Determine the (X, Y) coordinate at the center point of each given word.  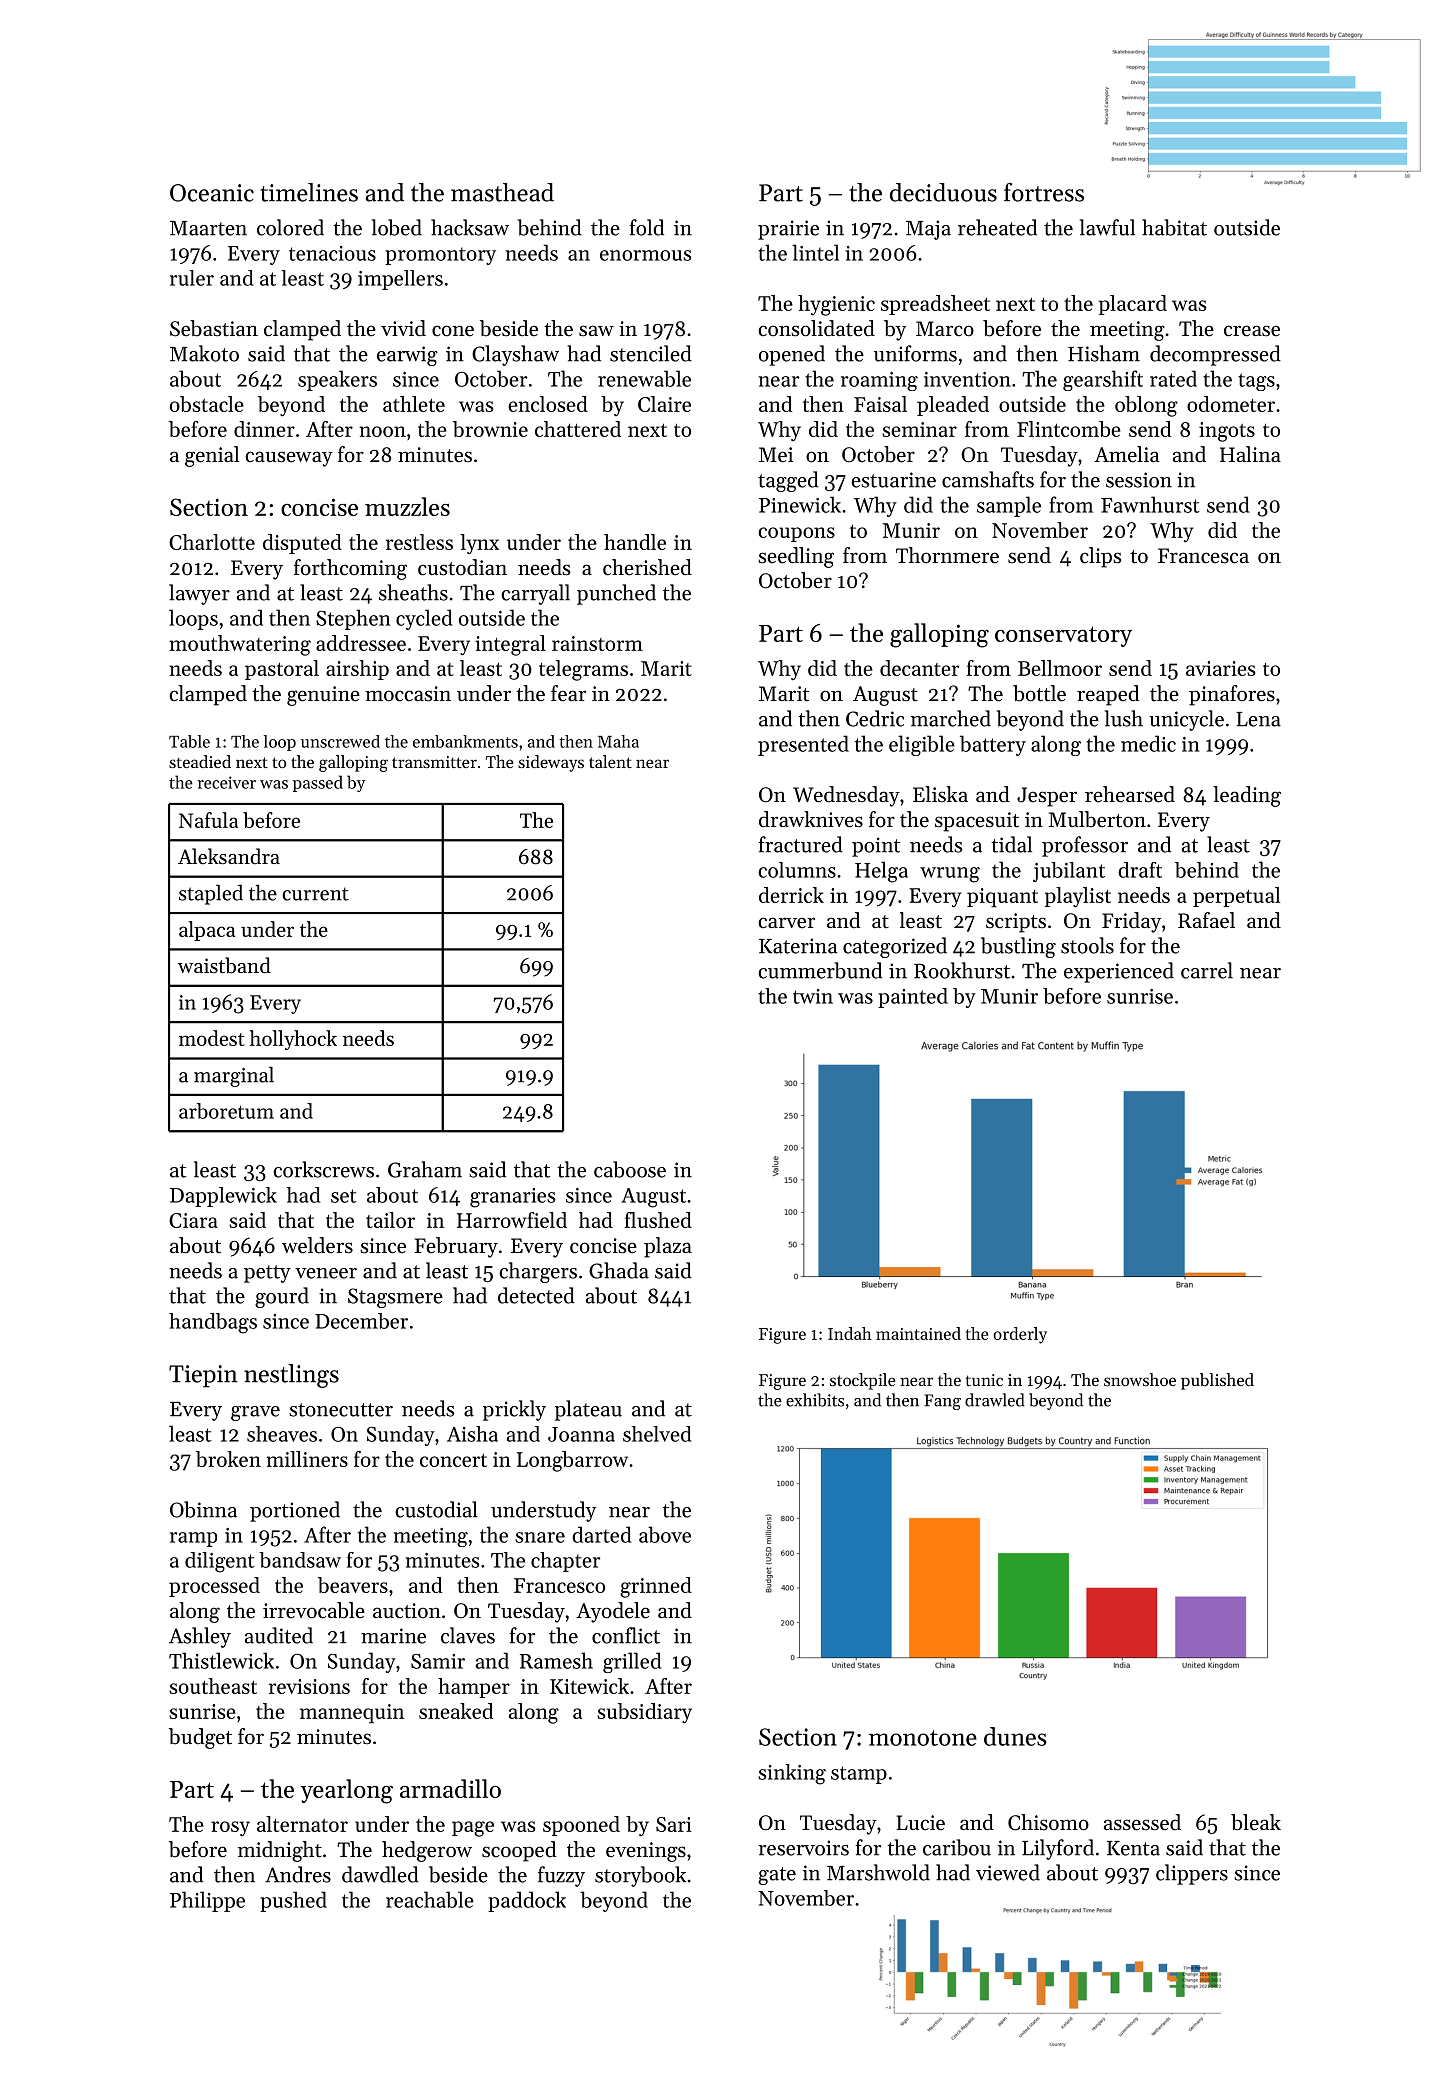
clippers (1192, 1874)
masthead (502, 192)
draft (1140, 870)
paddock (527, 1901)
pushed (293, 1901)
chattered (578, 429)
